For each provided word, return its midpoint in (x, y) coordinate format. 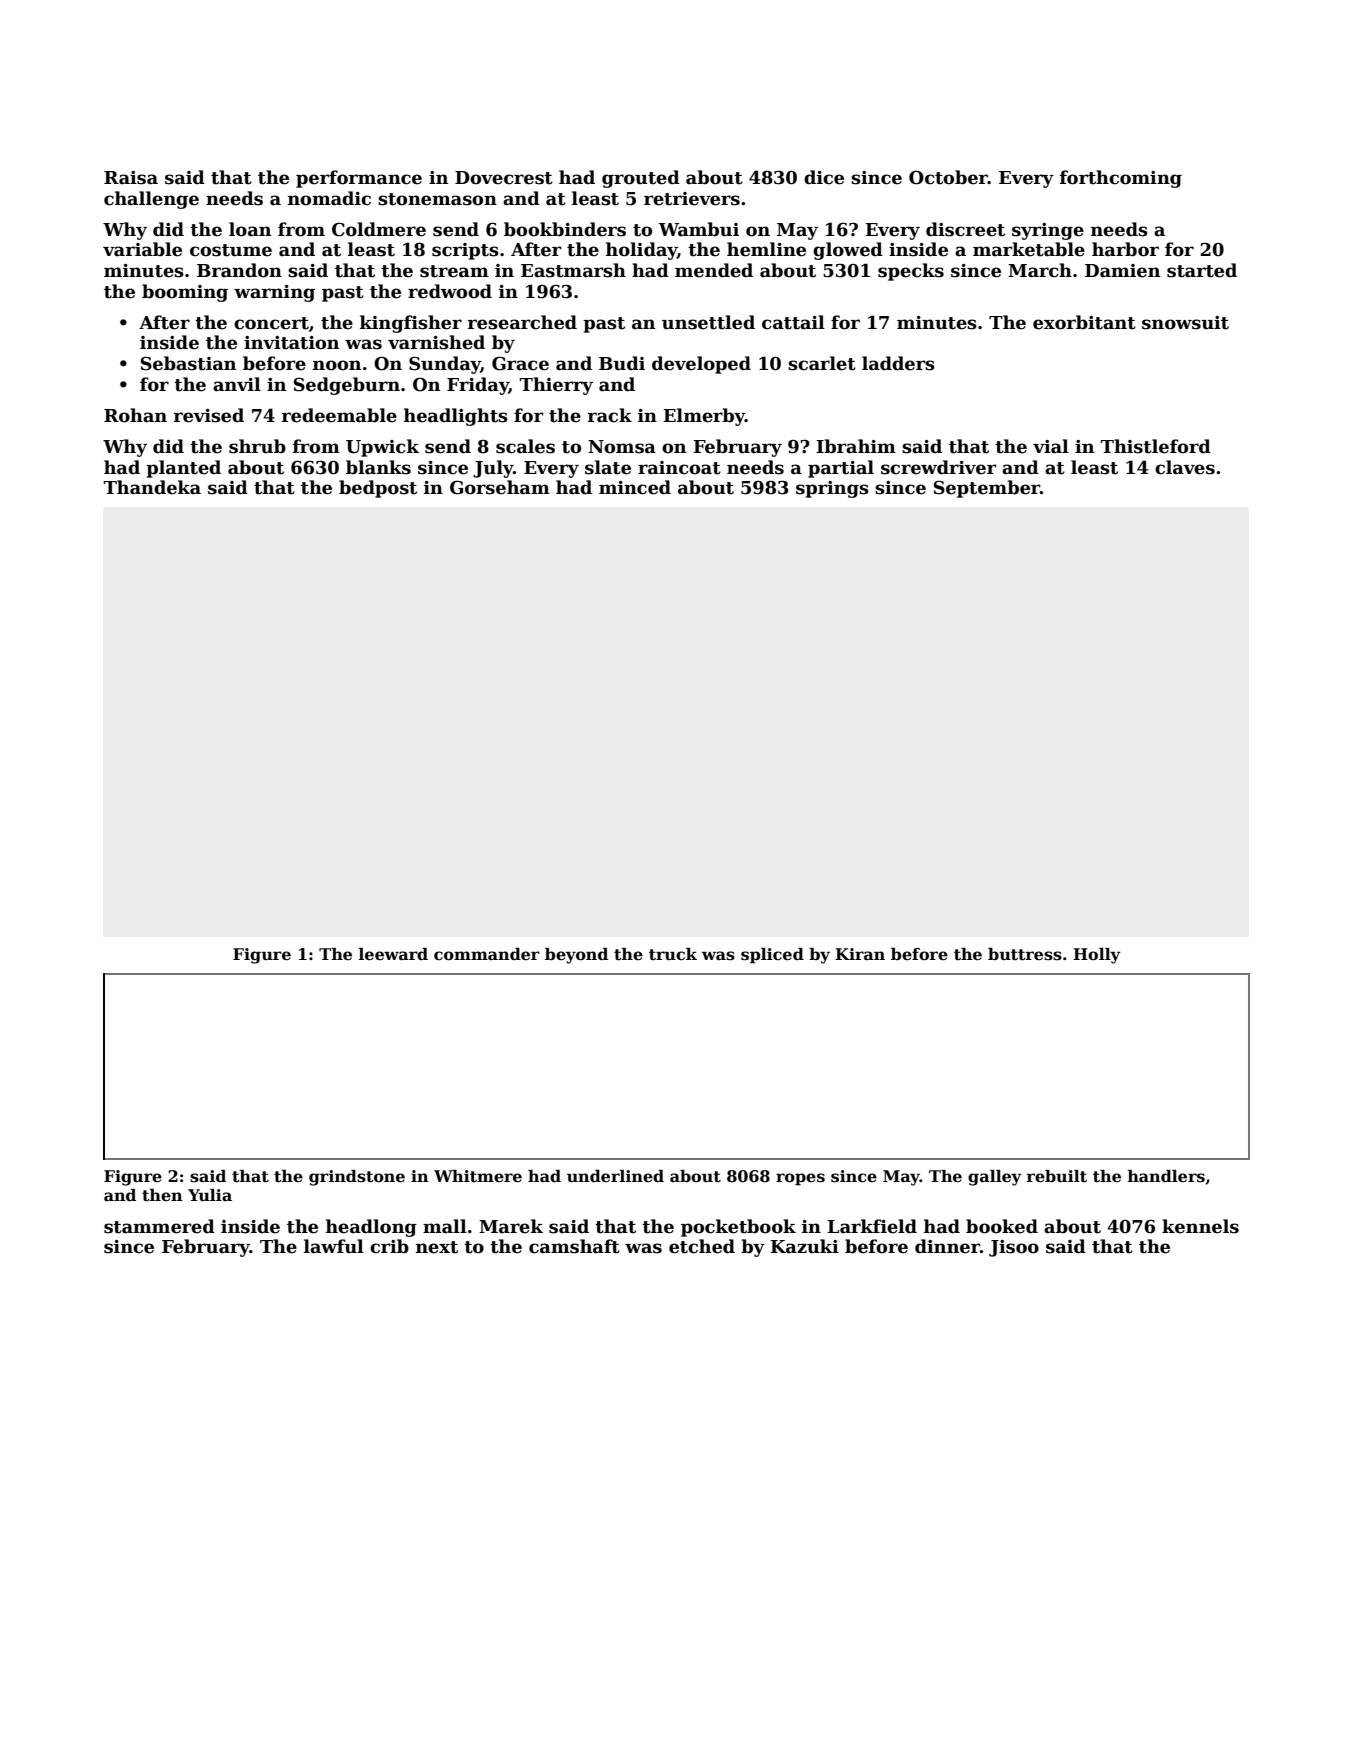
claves (1185, 467)
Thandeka (152, 487)
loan (250, 229)
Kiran (860, 954)
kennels (1200, 1226)
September (987, 489)
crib (389, 1246)
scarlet (822, 363)
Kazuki (804, 1246)
